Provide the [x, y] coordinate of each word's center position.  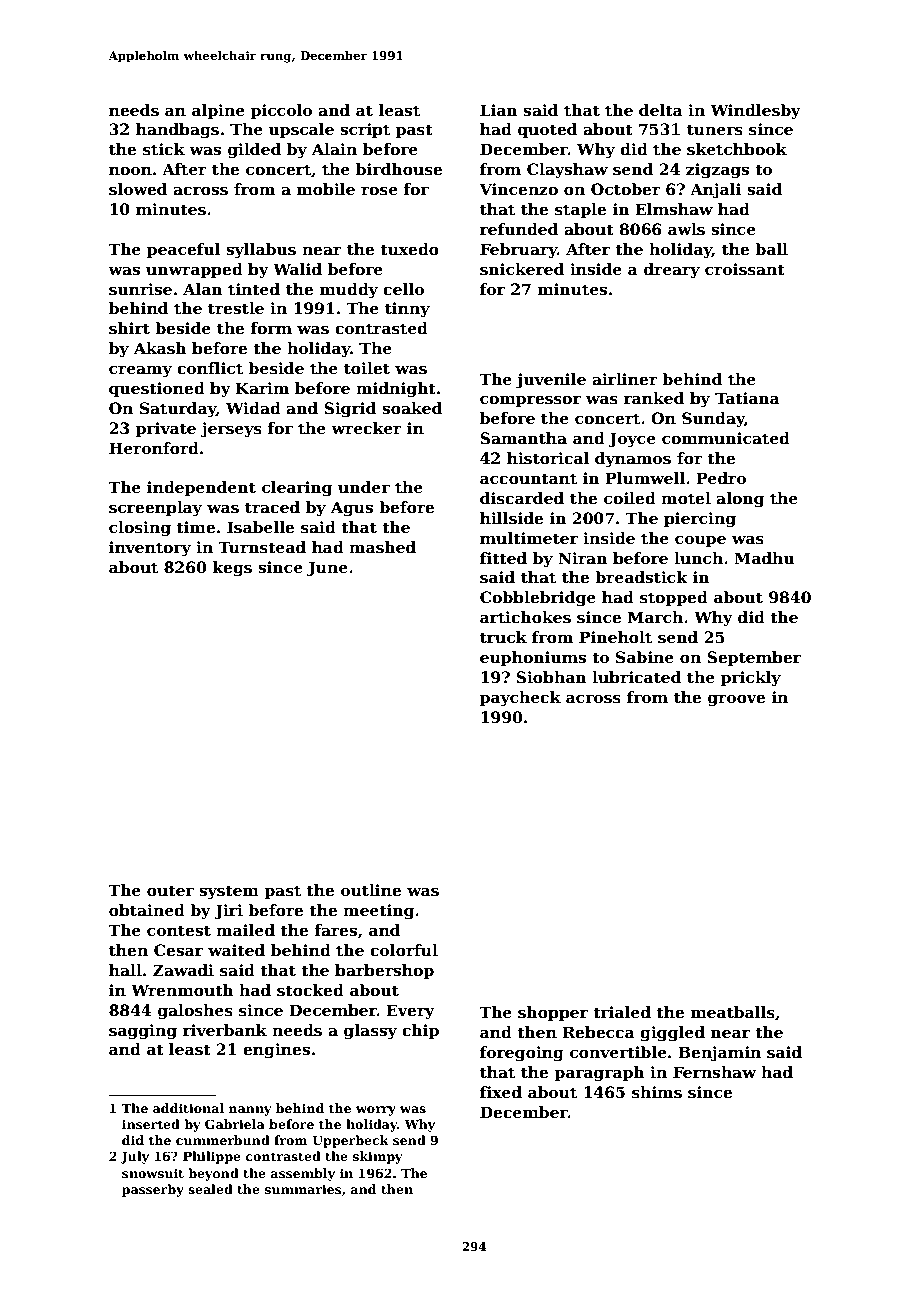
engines [276, 1051]
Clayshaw [567, 171]
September [754, 658]
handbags [177, 131]
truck [503, 637]
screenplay [155, 509]
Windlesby [755, 112]
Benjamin [719, 1054]
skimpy [378, 1157]
